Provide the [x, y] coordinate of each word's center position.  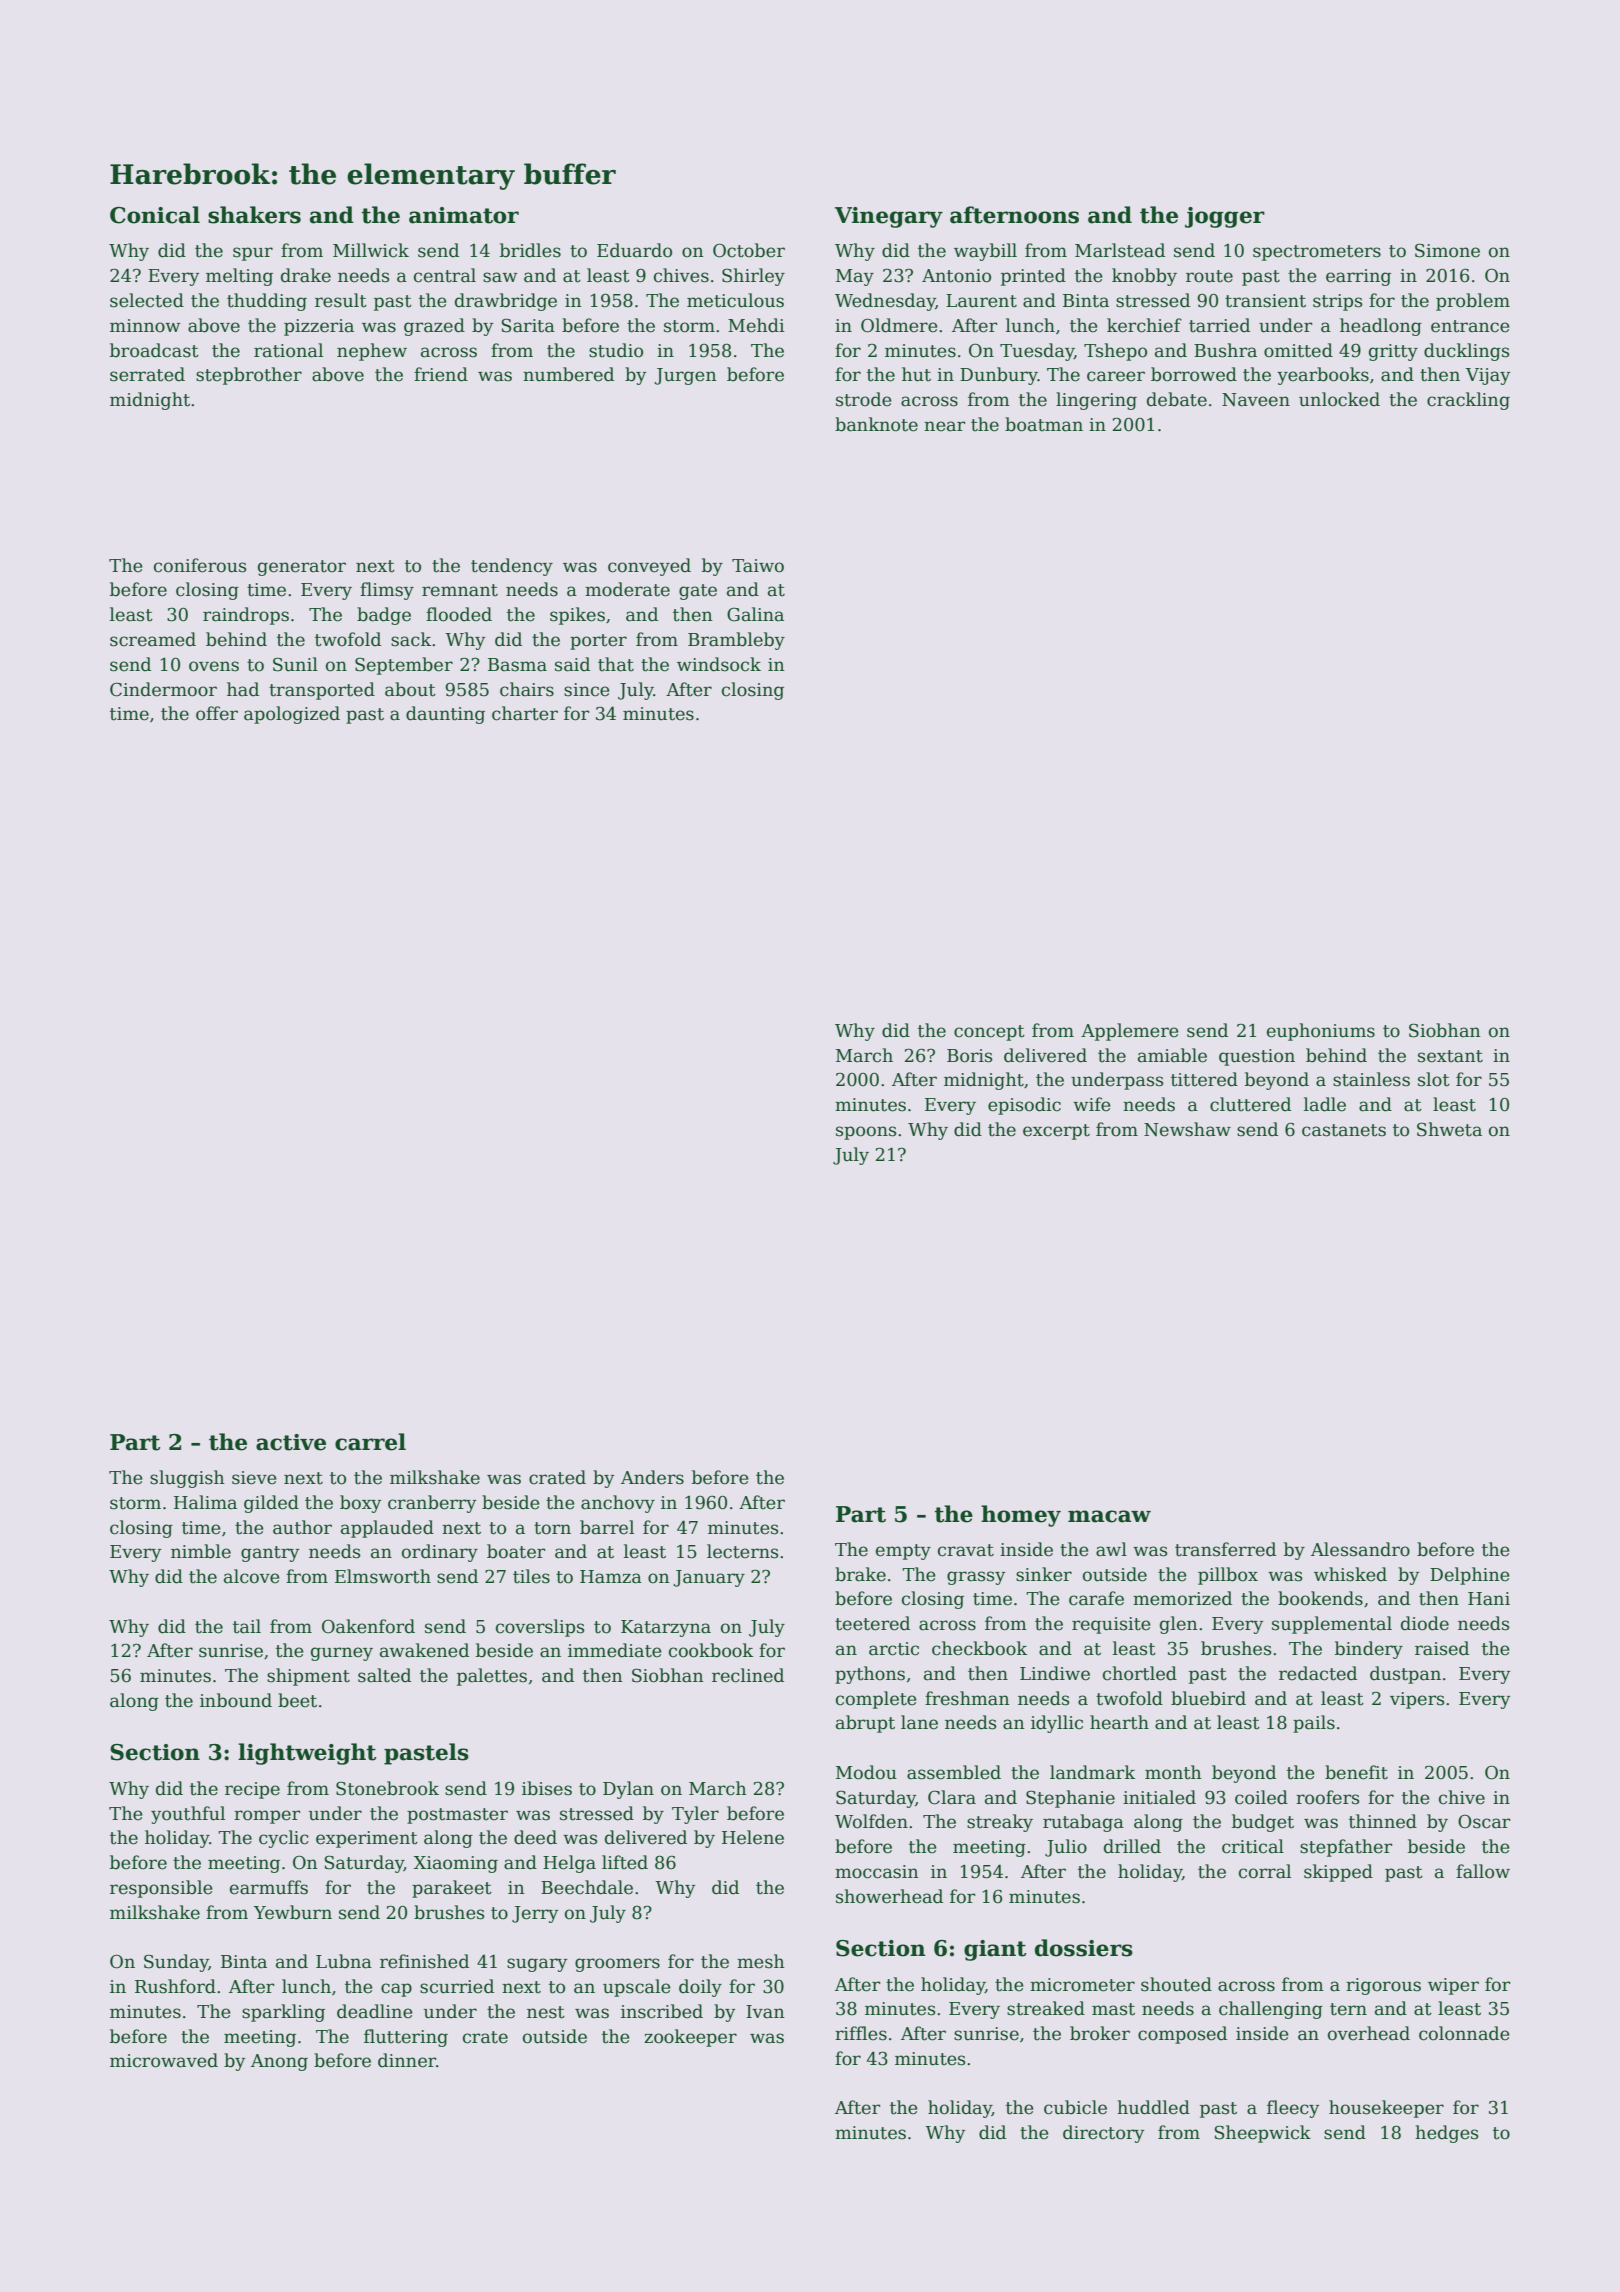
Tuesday [1037, 352]
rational [288, 350]
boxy [360, 1504]
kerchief [1144, 325]
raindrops [246, 616]
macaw [1109, 1516]
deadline [375, 2011]
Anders [652, 1477]
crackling [1468, 401]
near [944, 426]
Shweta [1449, 1129]
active [291, 1442]
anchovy [618, 1504]
